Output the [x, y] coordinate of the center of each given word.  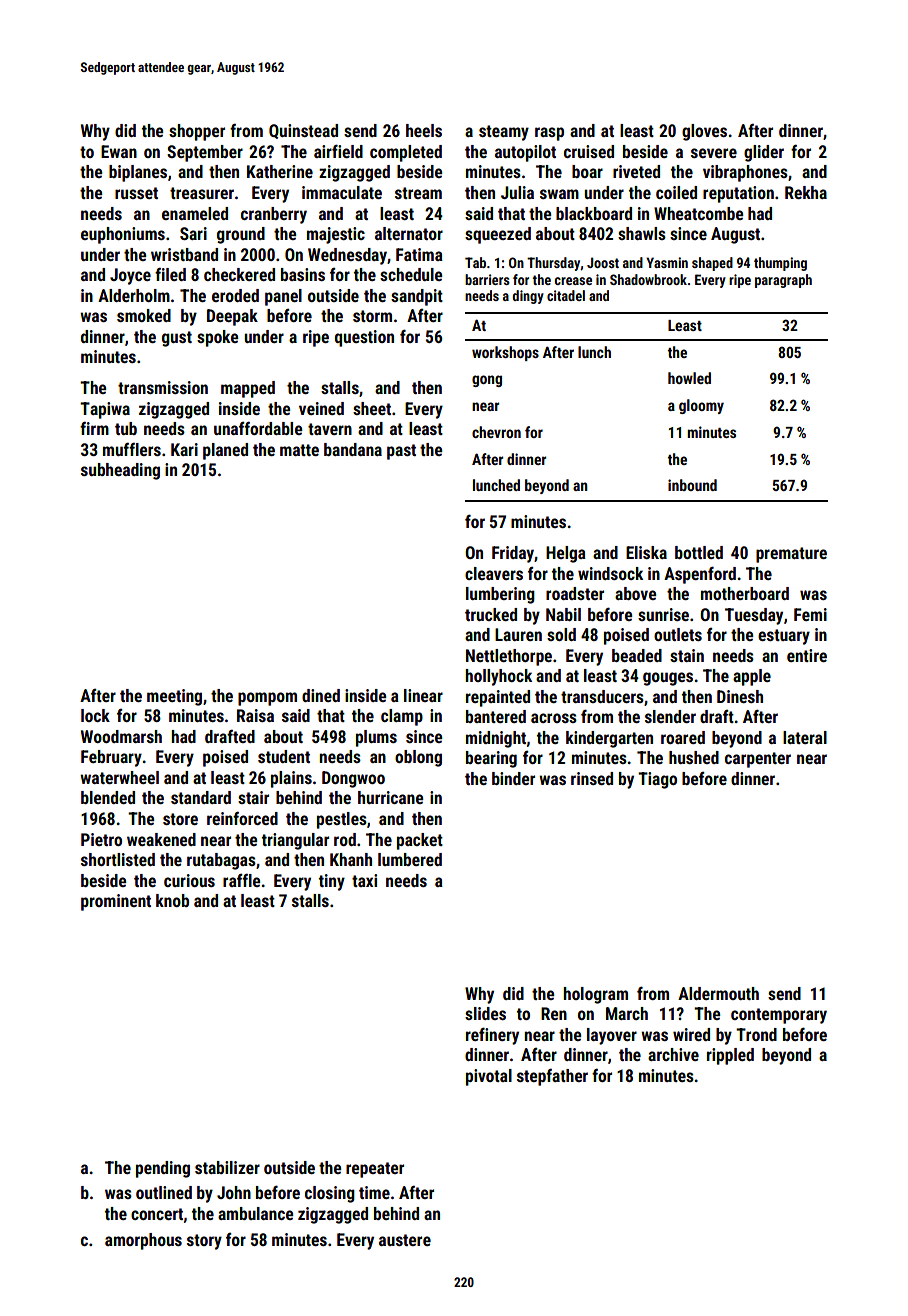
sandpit [417, 297]
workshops [505, 353]
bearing [491, 759]
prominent [116, 902]
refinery [492, 1036]
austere [405, 1240]
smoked [144, 315]
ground [241, 235]
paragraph [783, 281]
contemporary [779, 1016]
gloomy [701, 406]
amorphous [143, 1241]
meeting [174, 697]
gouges [668, 679]
